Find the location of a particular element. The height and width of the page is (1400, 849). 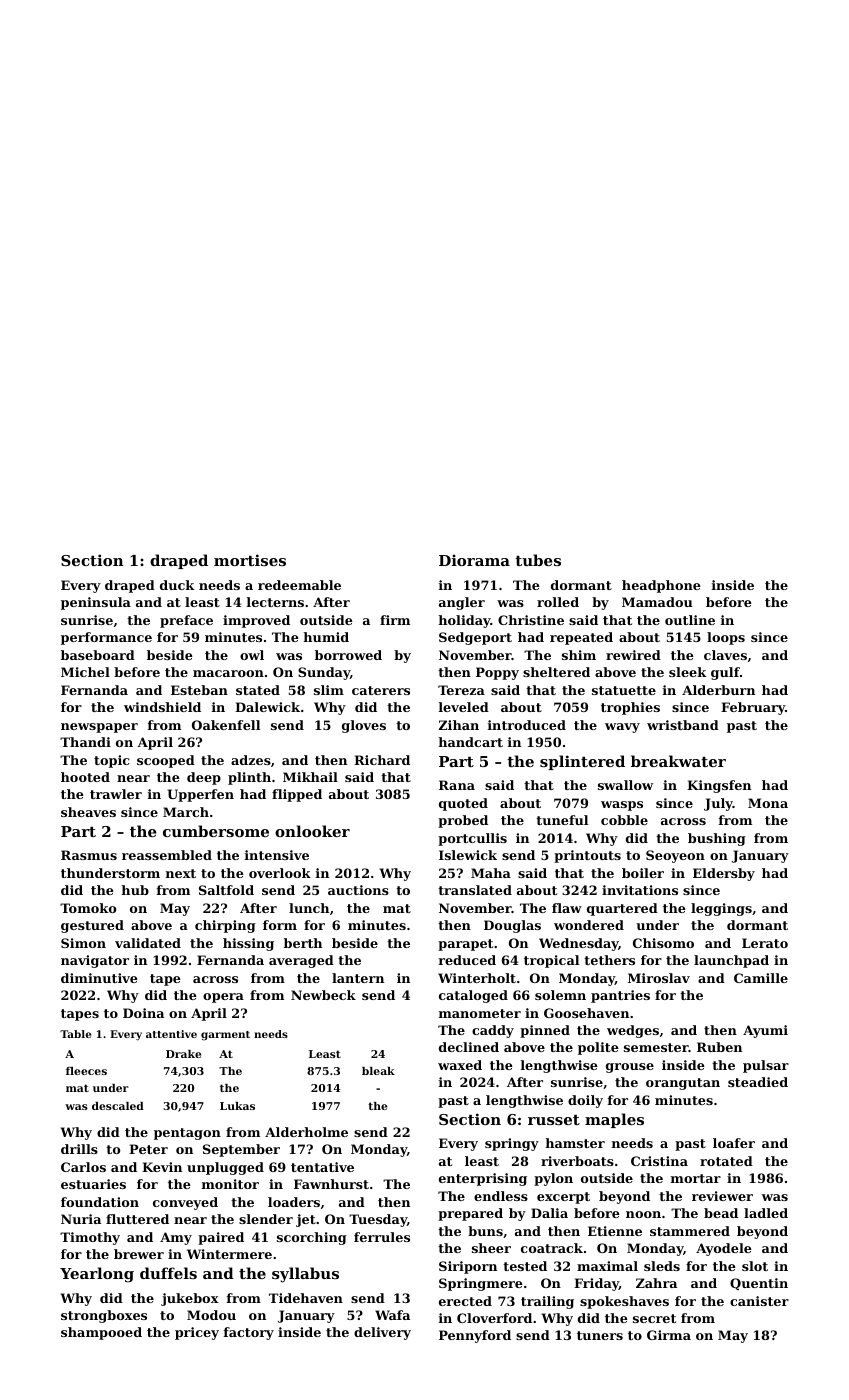

trophies is located at coordinates (630, 708).
